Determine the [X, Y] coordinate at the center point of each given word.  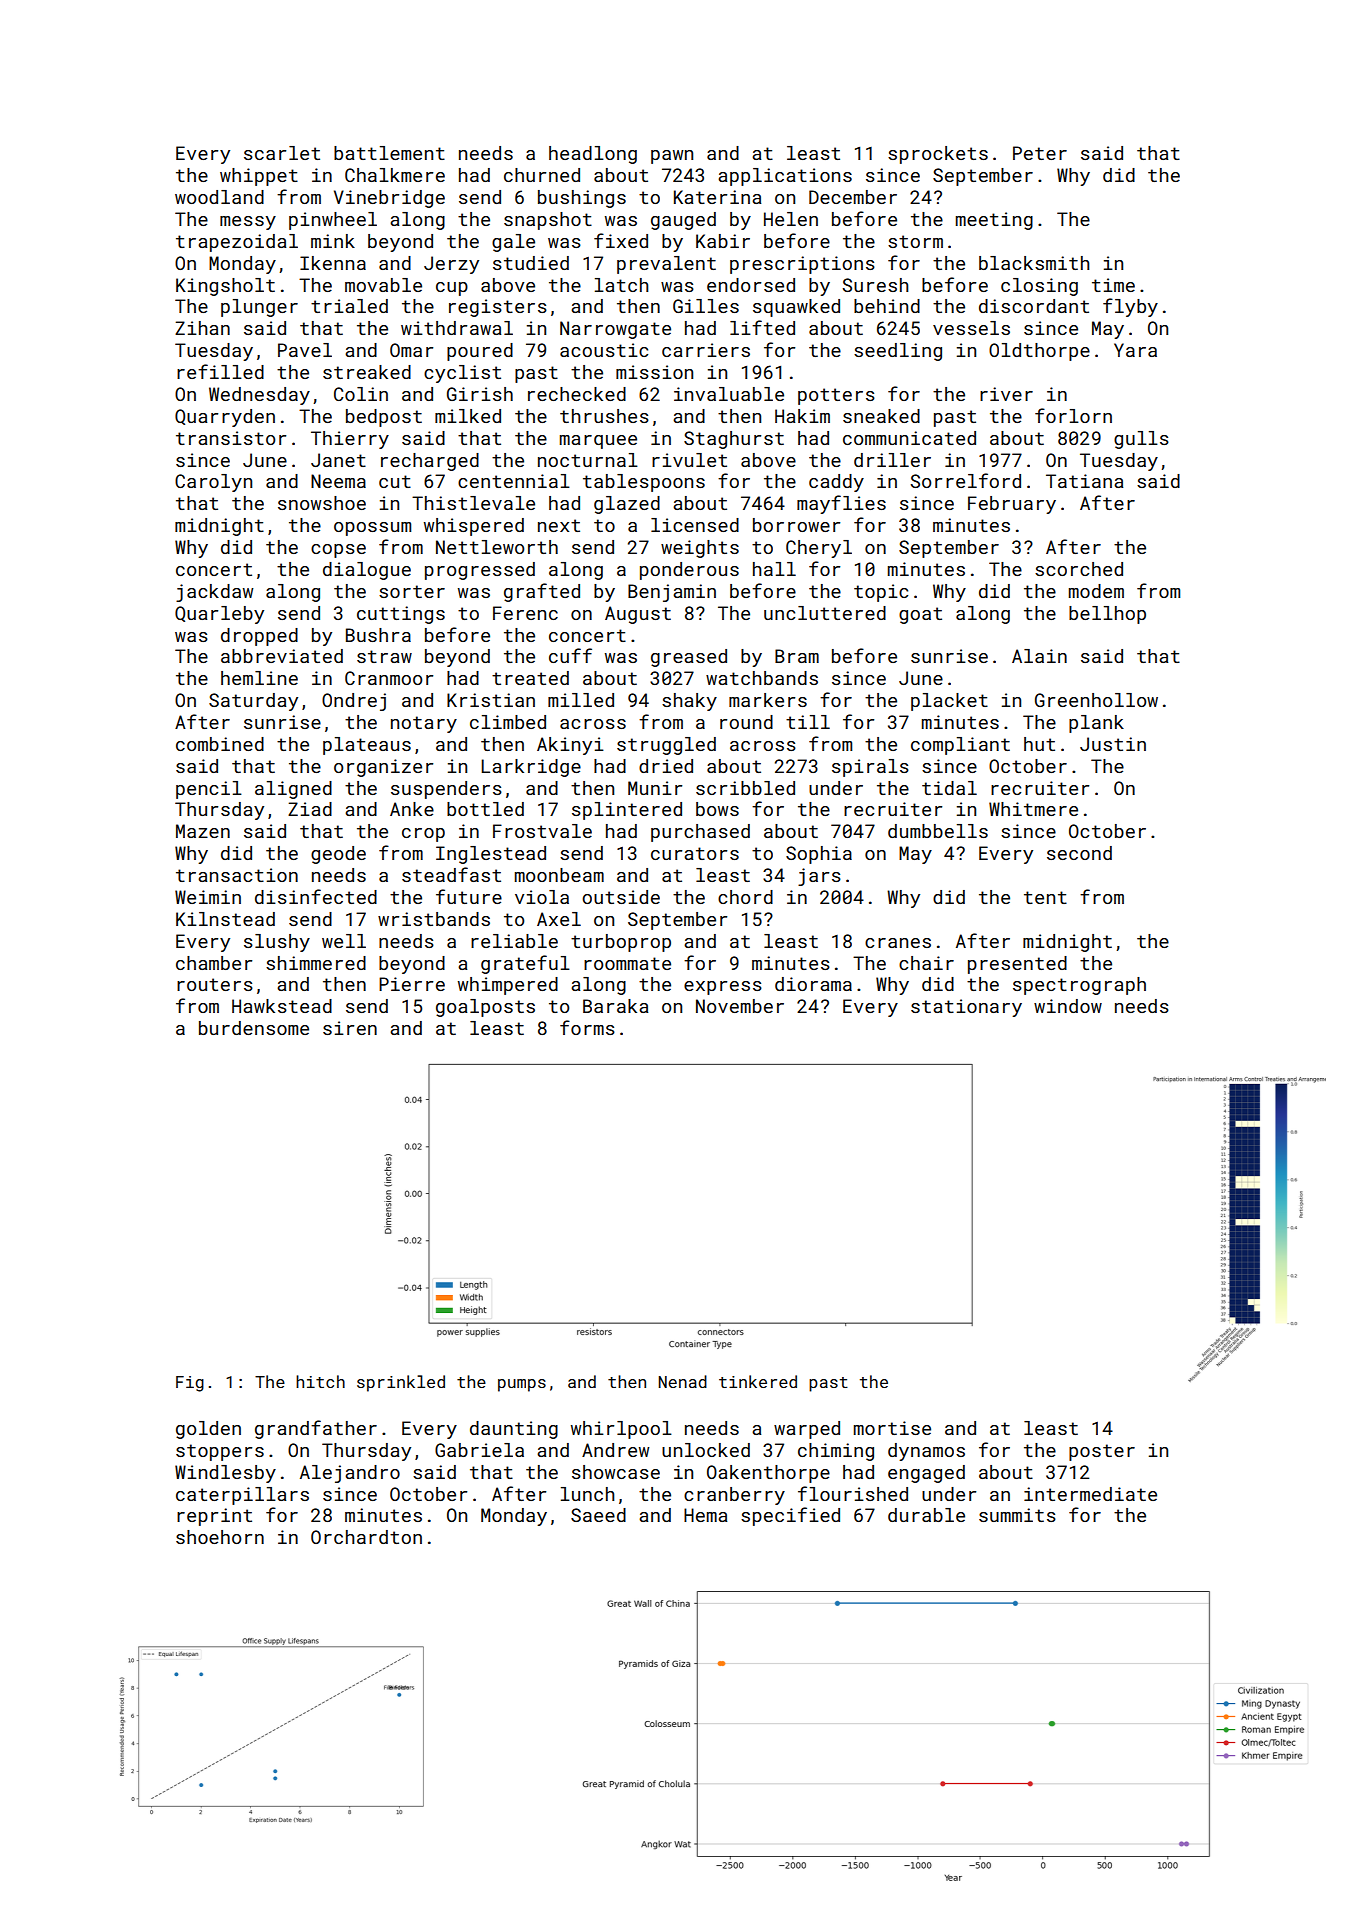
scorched [1079, 569]
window [1068, 1006]
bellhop [1107, 615]
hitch [320, 1381]
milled [581, 700]
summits [1017, 1515]
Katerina [717, 197]
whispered [474, 527]
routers [215, 984]
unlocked [706, 1450]
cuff [570, 655]
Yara [1135, 350]
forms [587, 1027]
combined [220, 744]
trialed [349, 306]
